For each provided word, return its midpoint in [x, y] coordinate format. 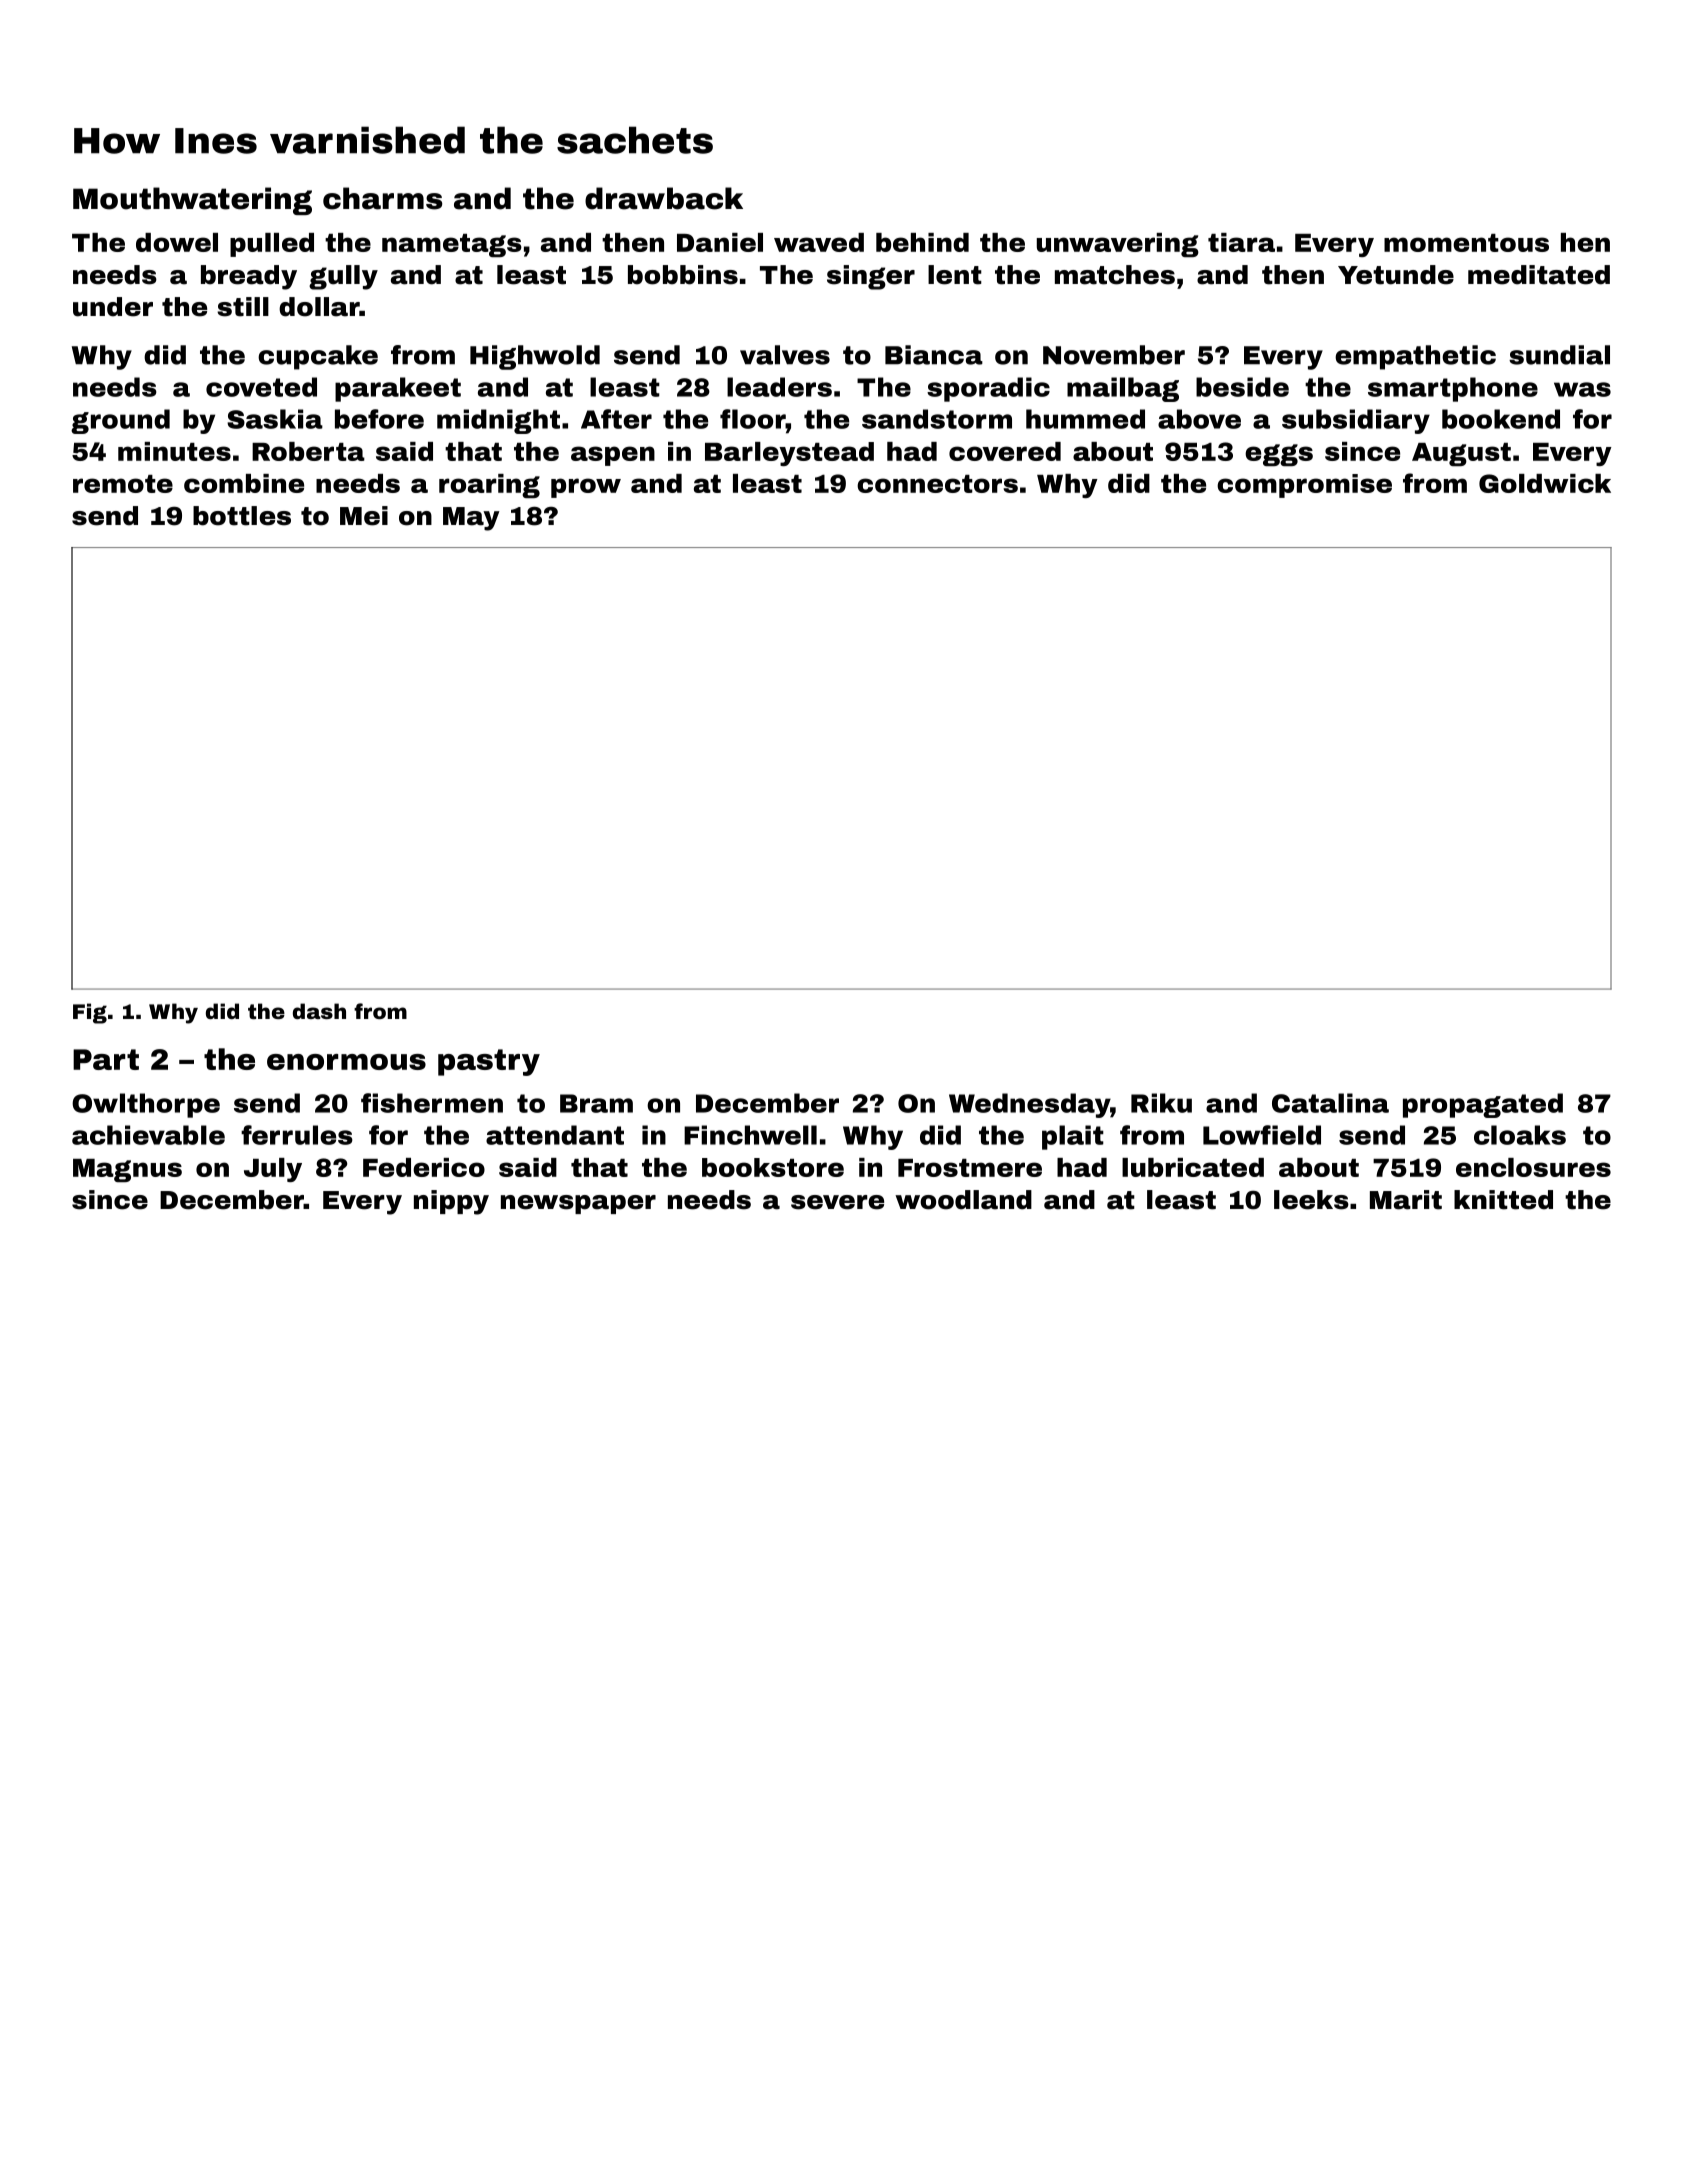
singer [871, 277]
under [113, 307]
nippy [451, 1202]
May [471, 519]
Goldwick [1545, 483]
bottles [242, 516]
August [1461, 454]
